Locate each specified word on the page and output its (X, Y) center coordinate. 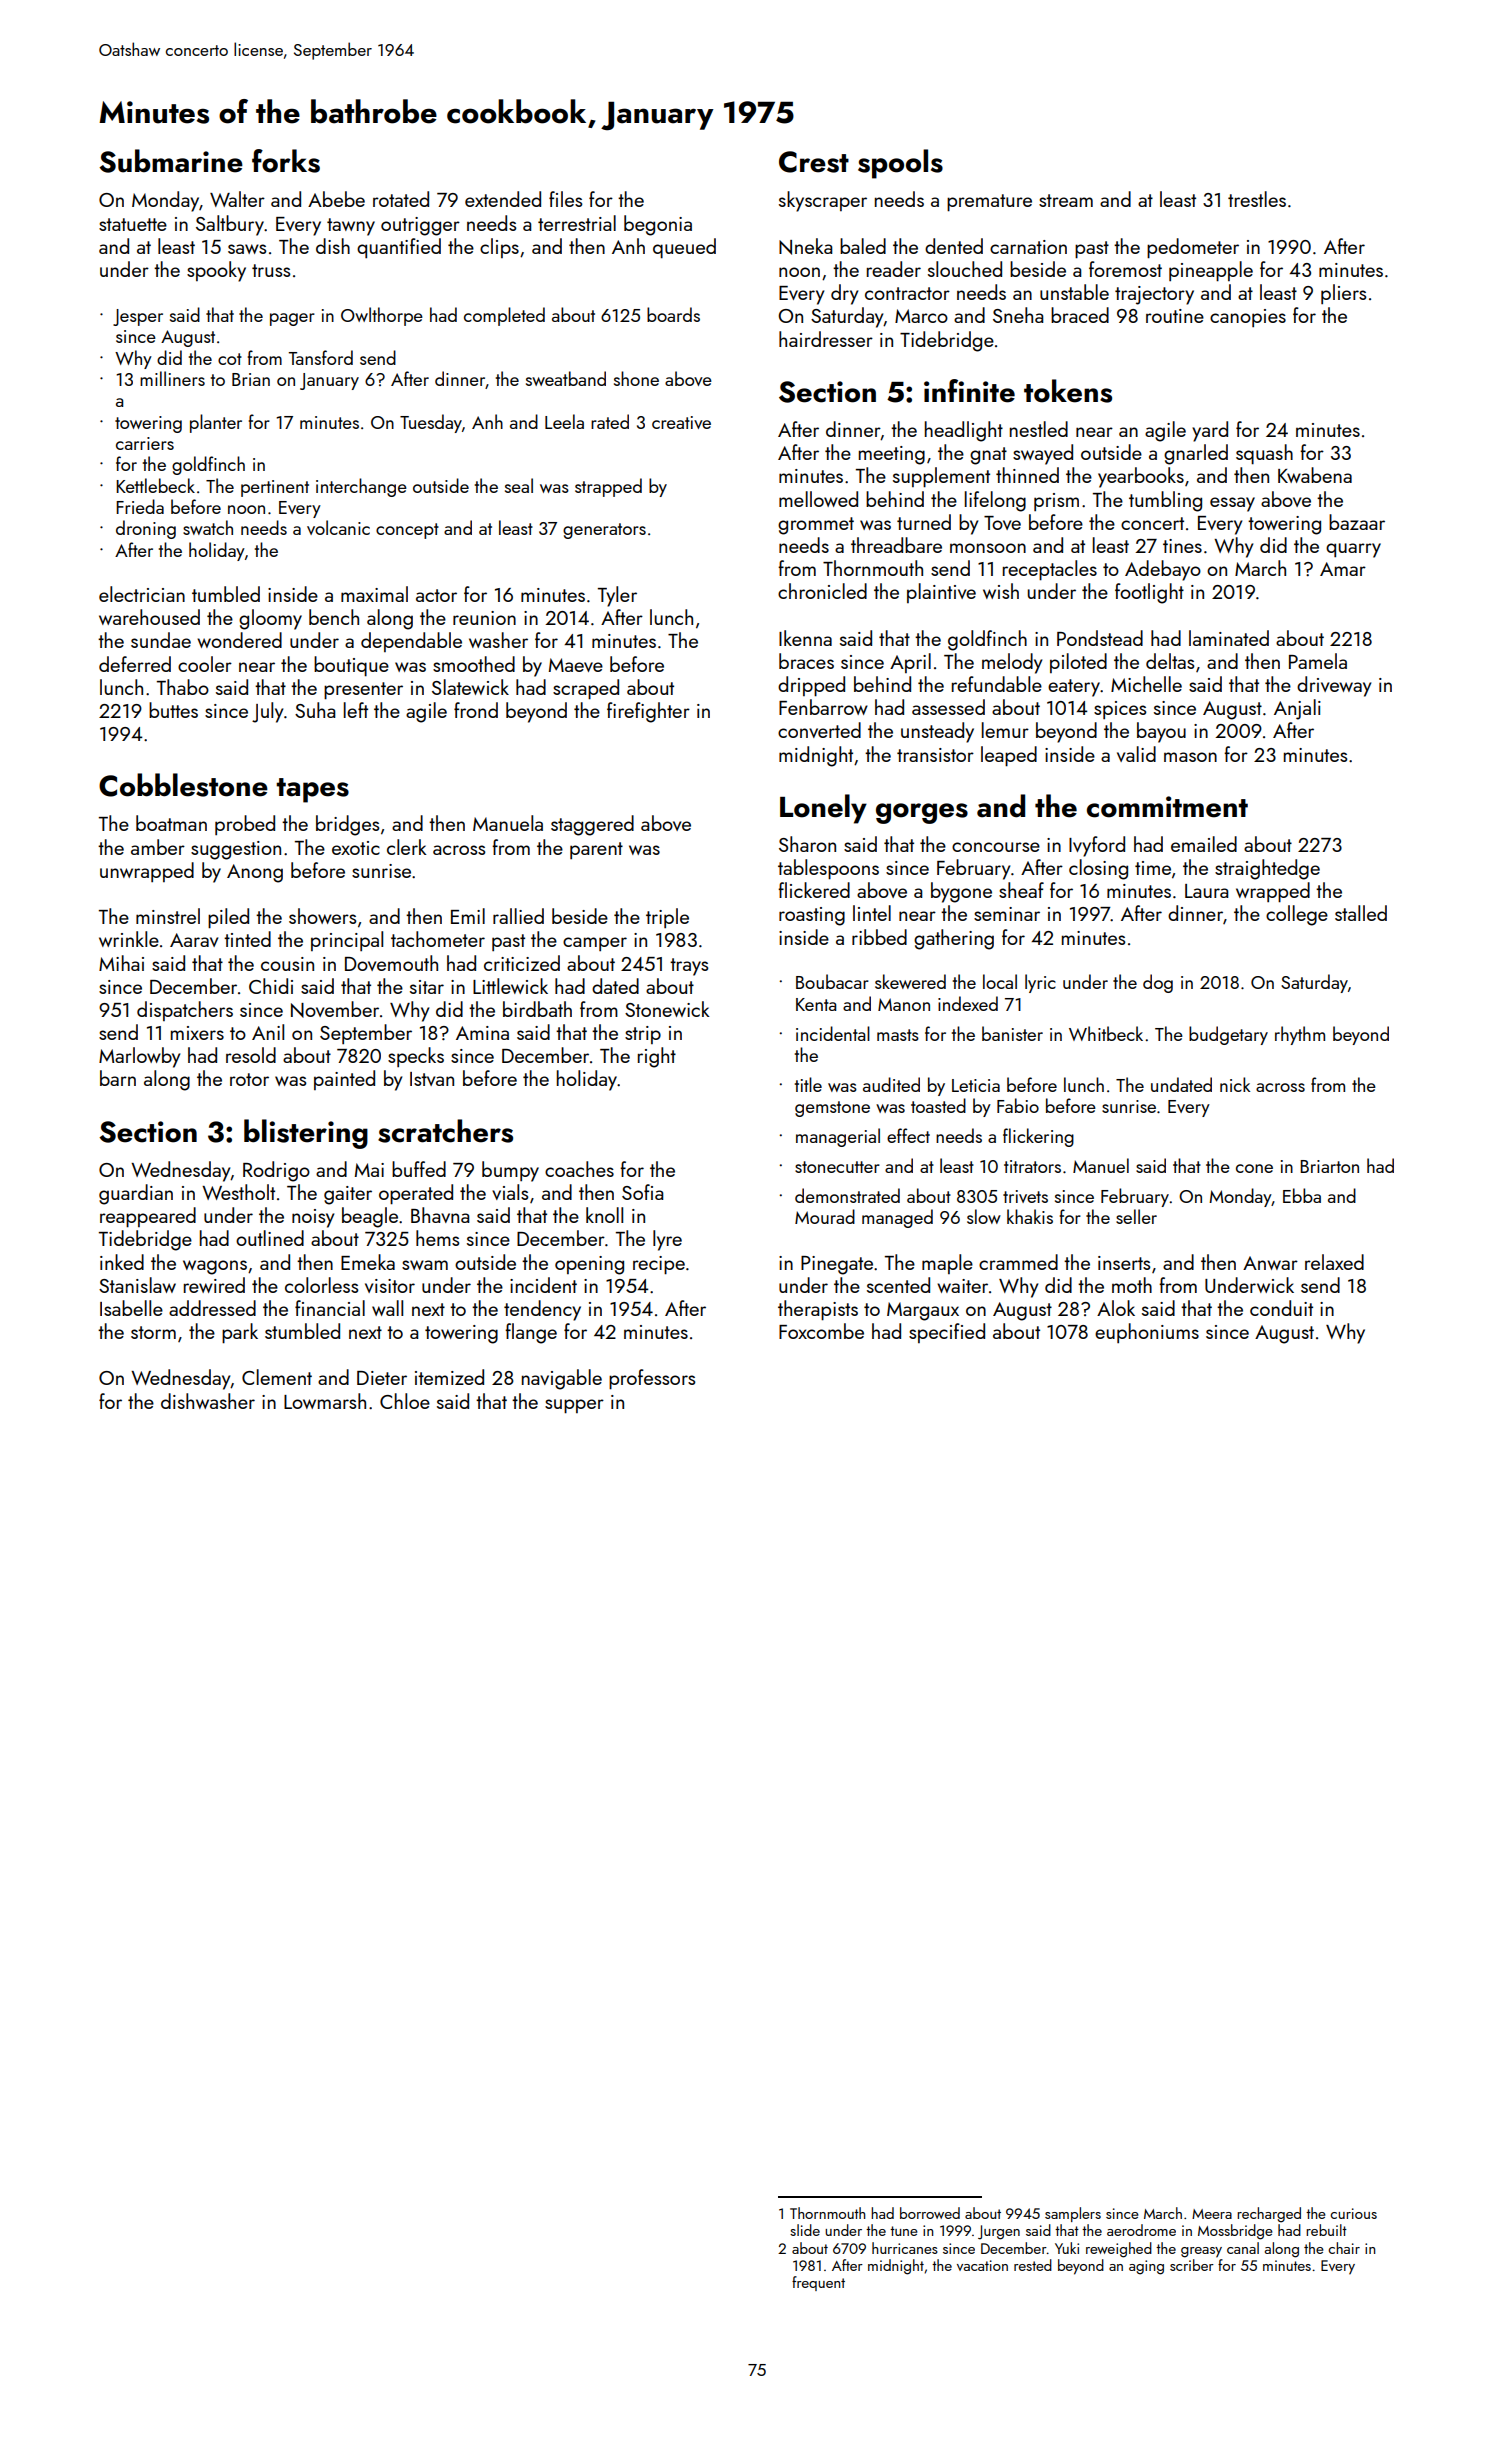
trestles (1257, 199)
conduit (1281, 1308)
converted (819, 730)
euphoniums (1147, 1333)
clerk (407, 847)
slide (805, 2230)
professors (652, 1379)
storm (153, 1332)
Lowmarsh (325, 1401)
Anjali (1297, 709)
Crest (814, 162)
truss (271, 270)
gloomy (270, 619)
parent (596, 850)
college (1297, 915)
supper (574, 1406)
